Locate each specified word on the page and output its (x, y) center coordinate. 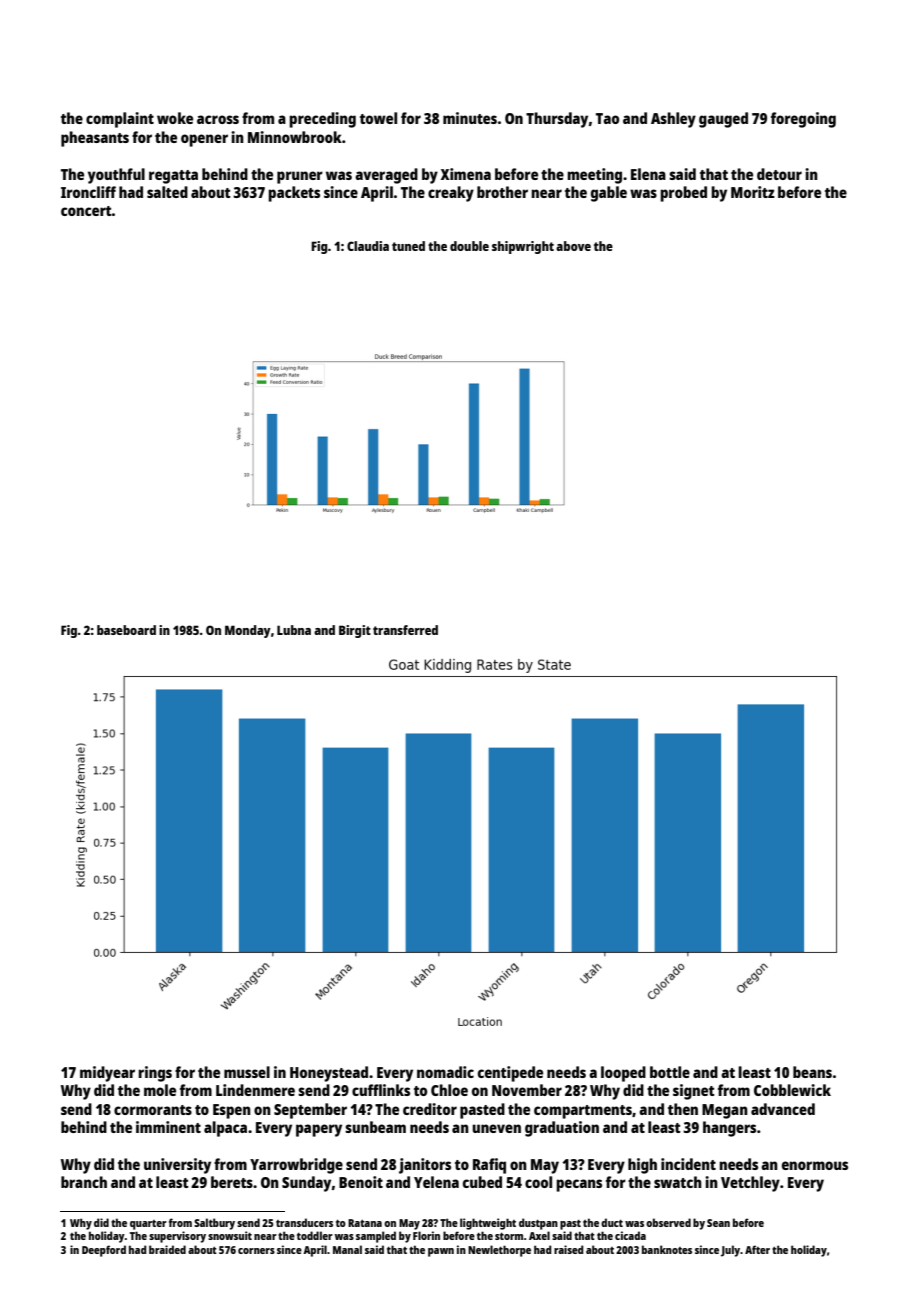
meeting (594, 176)
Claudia (368, 246)
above (573, 246)
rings (155, 1074)
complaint (120, 120)
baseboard (126, 630)
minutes (470, 118)
